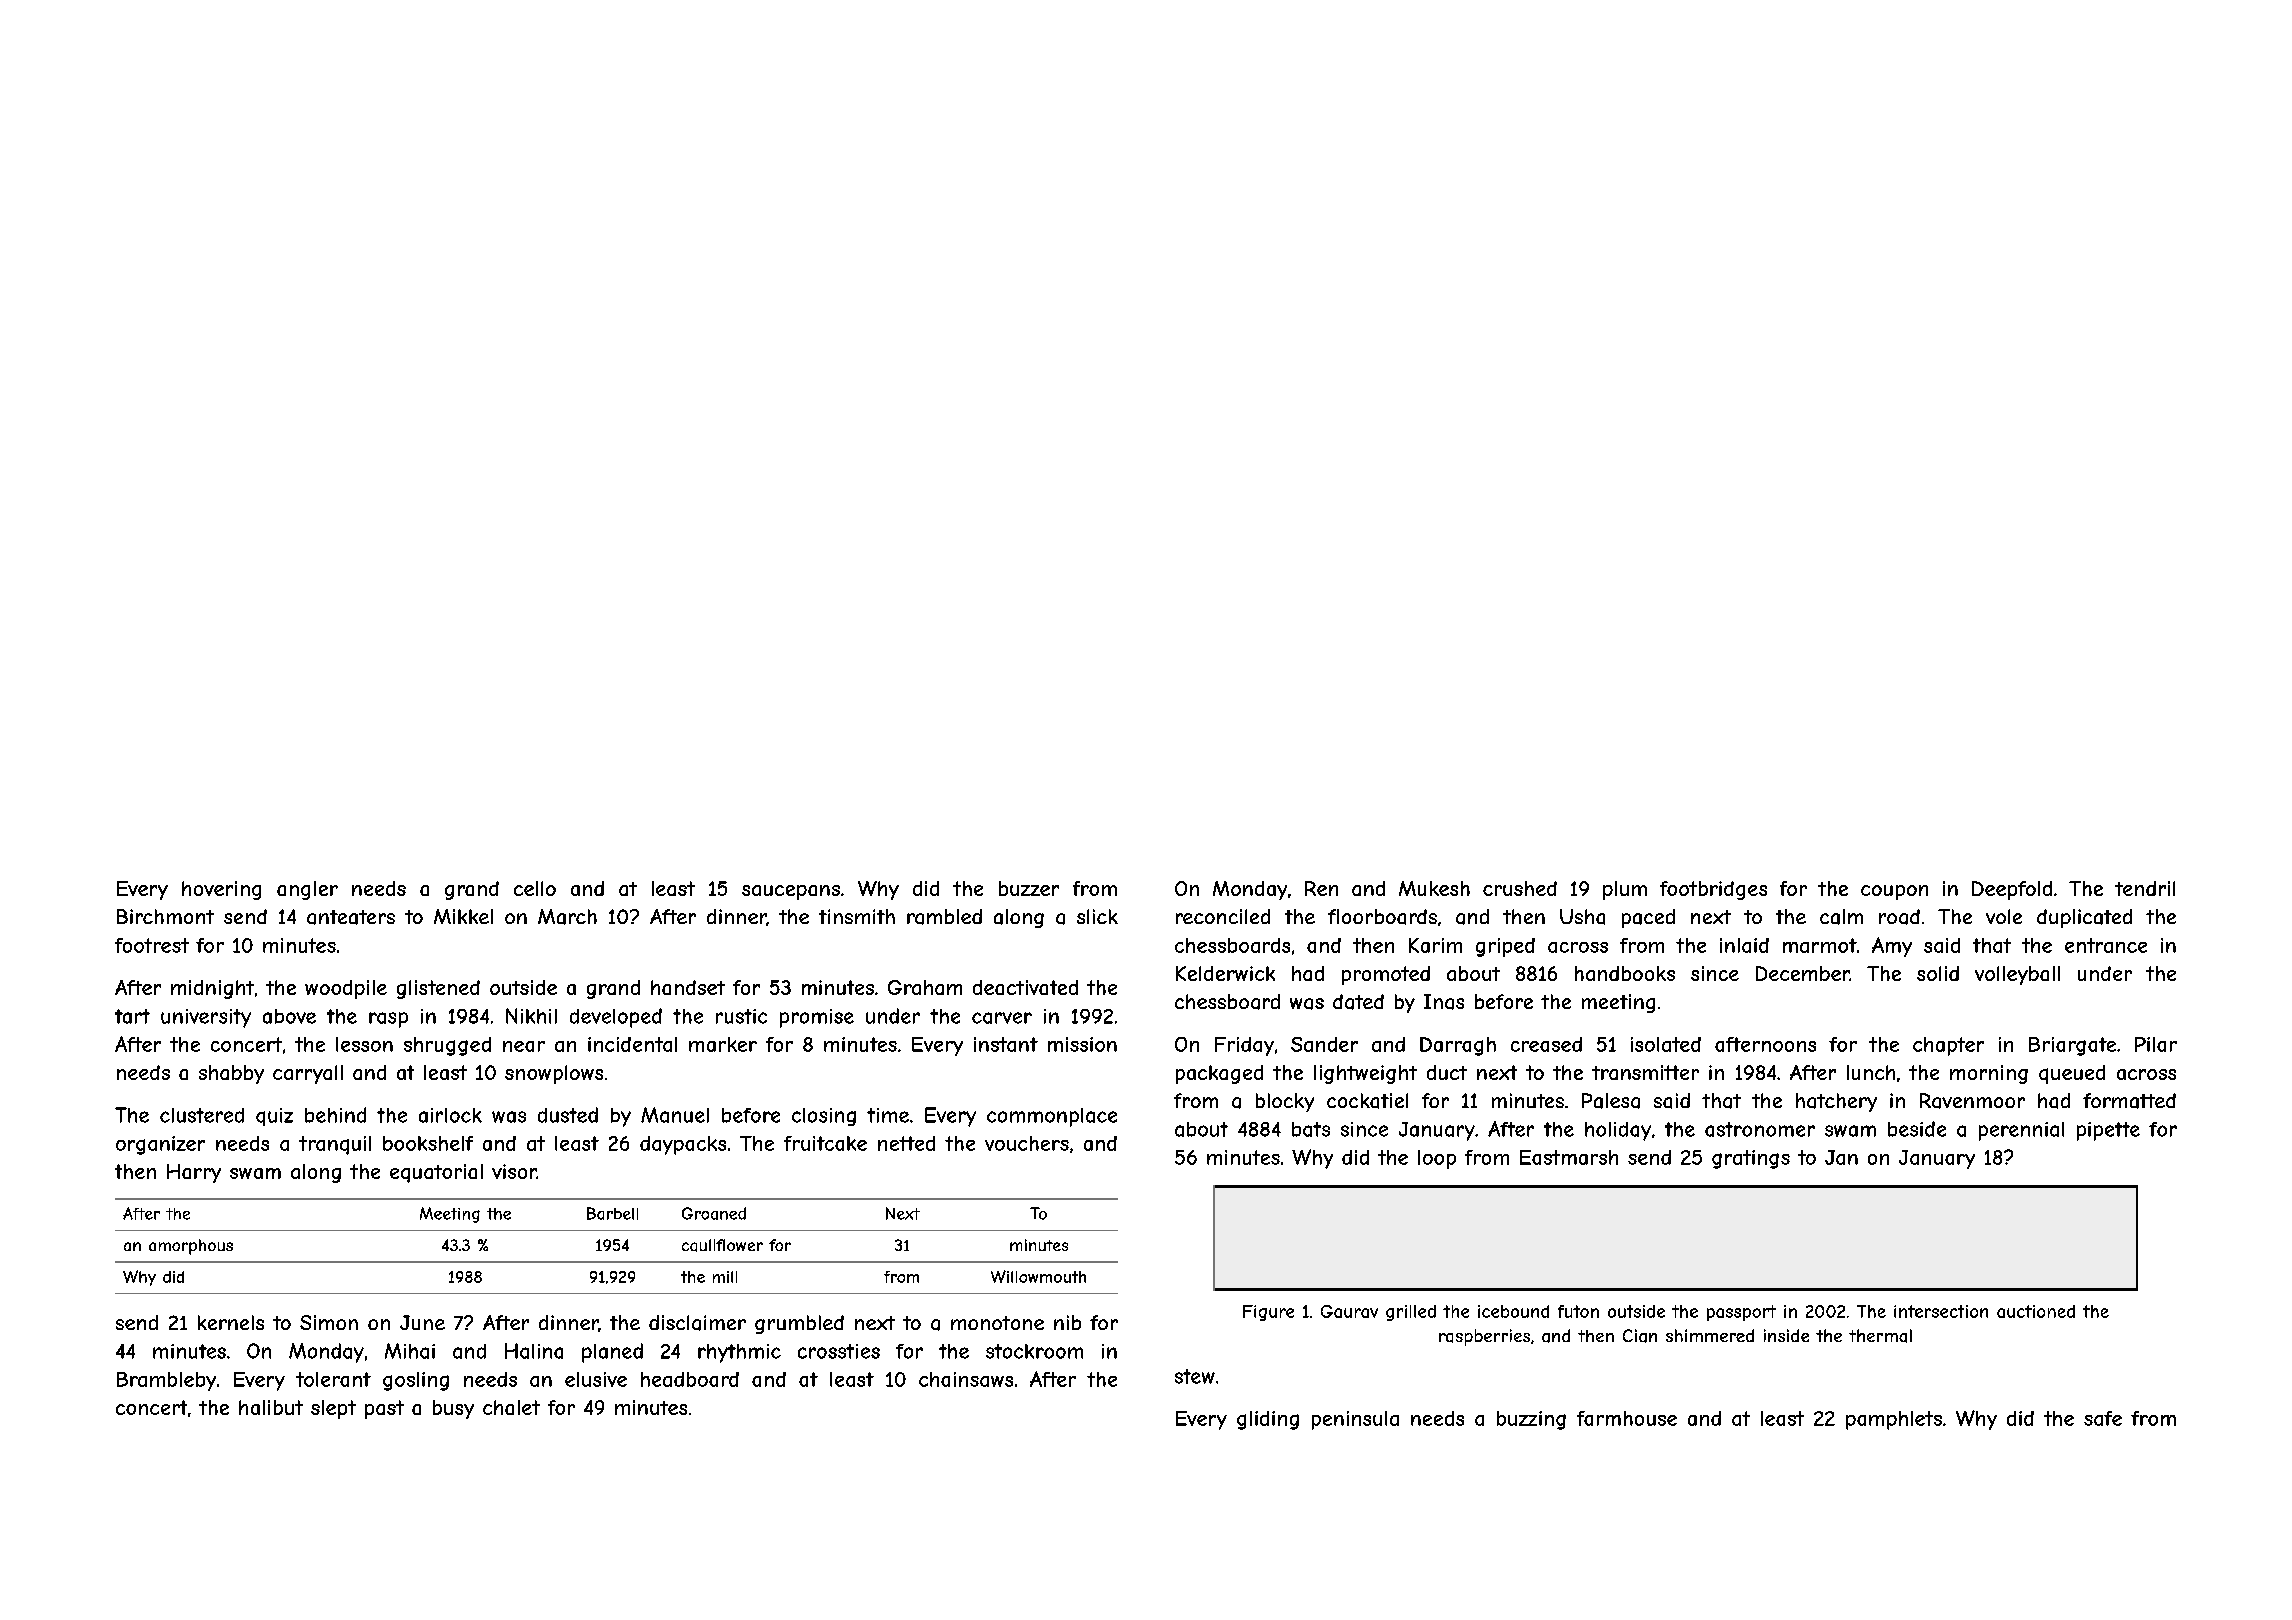 The width and height of the document is (2292, 1620). Describe the element at coordinates (271, 1407) in the document. I see `halibut` at that location.
